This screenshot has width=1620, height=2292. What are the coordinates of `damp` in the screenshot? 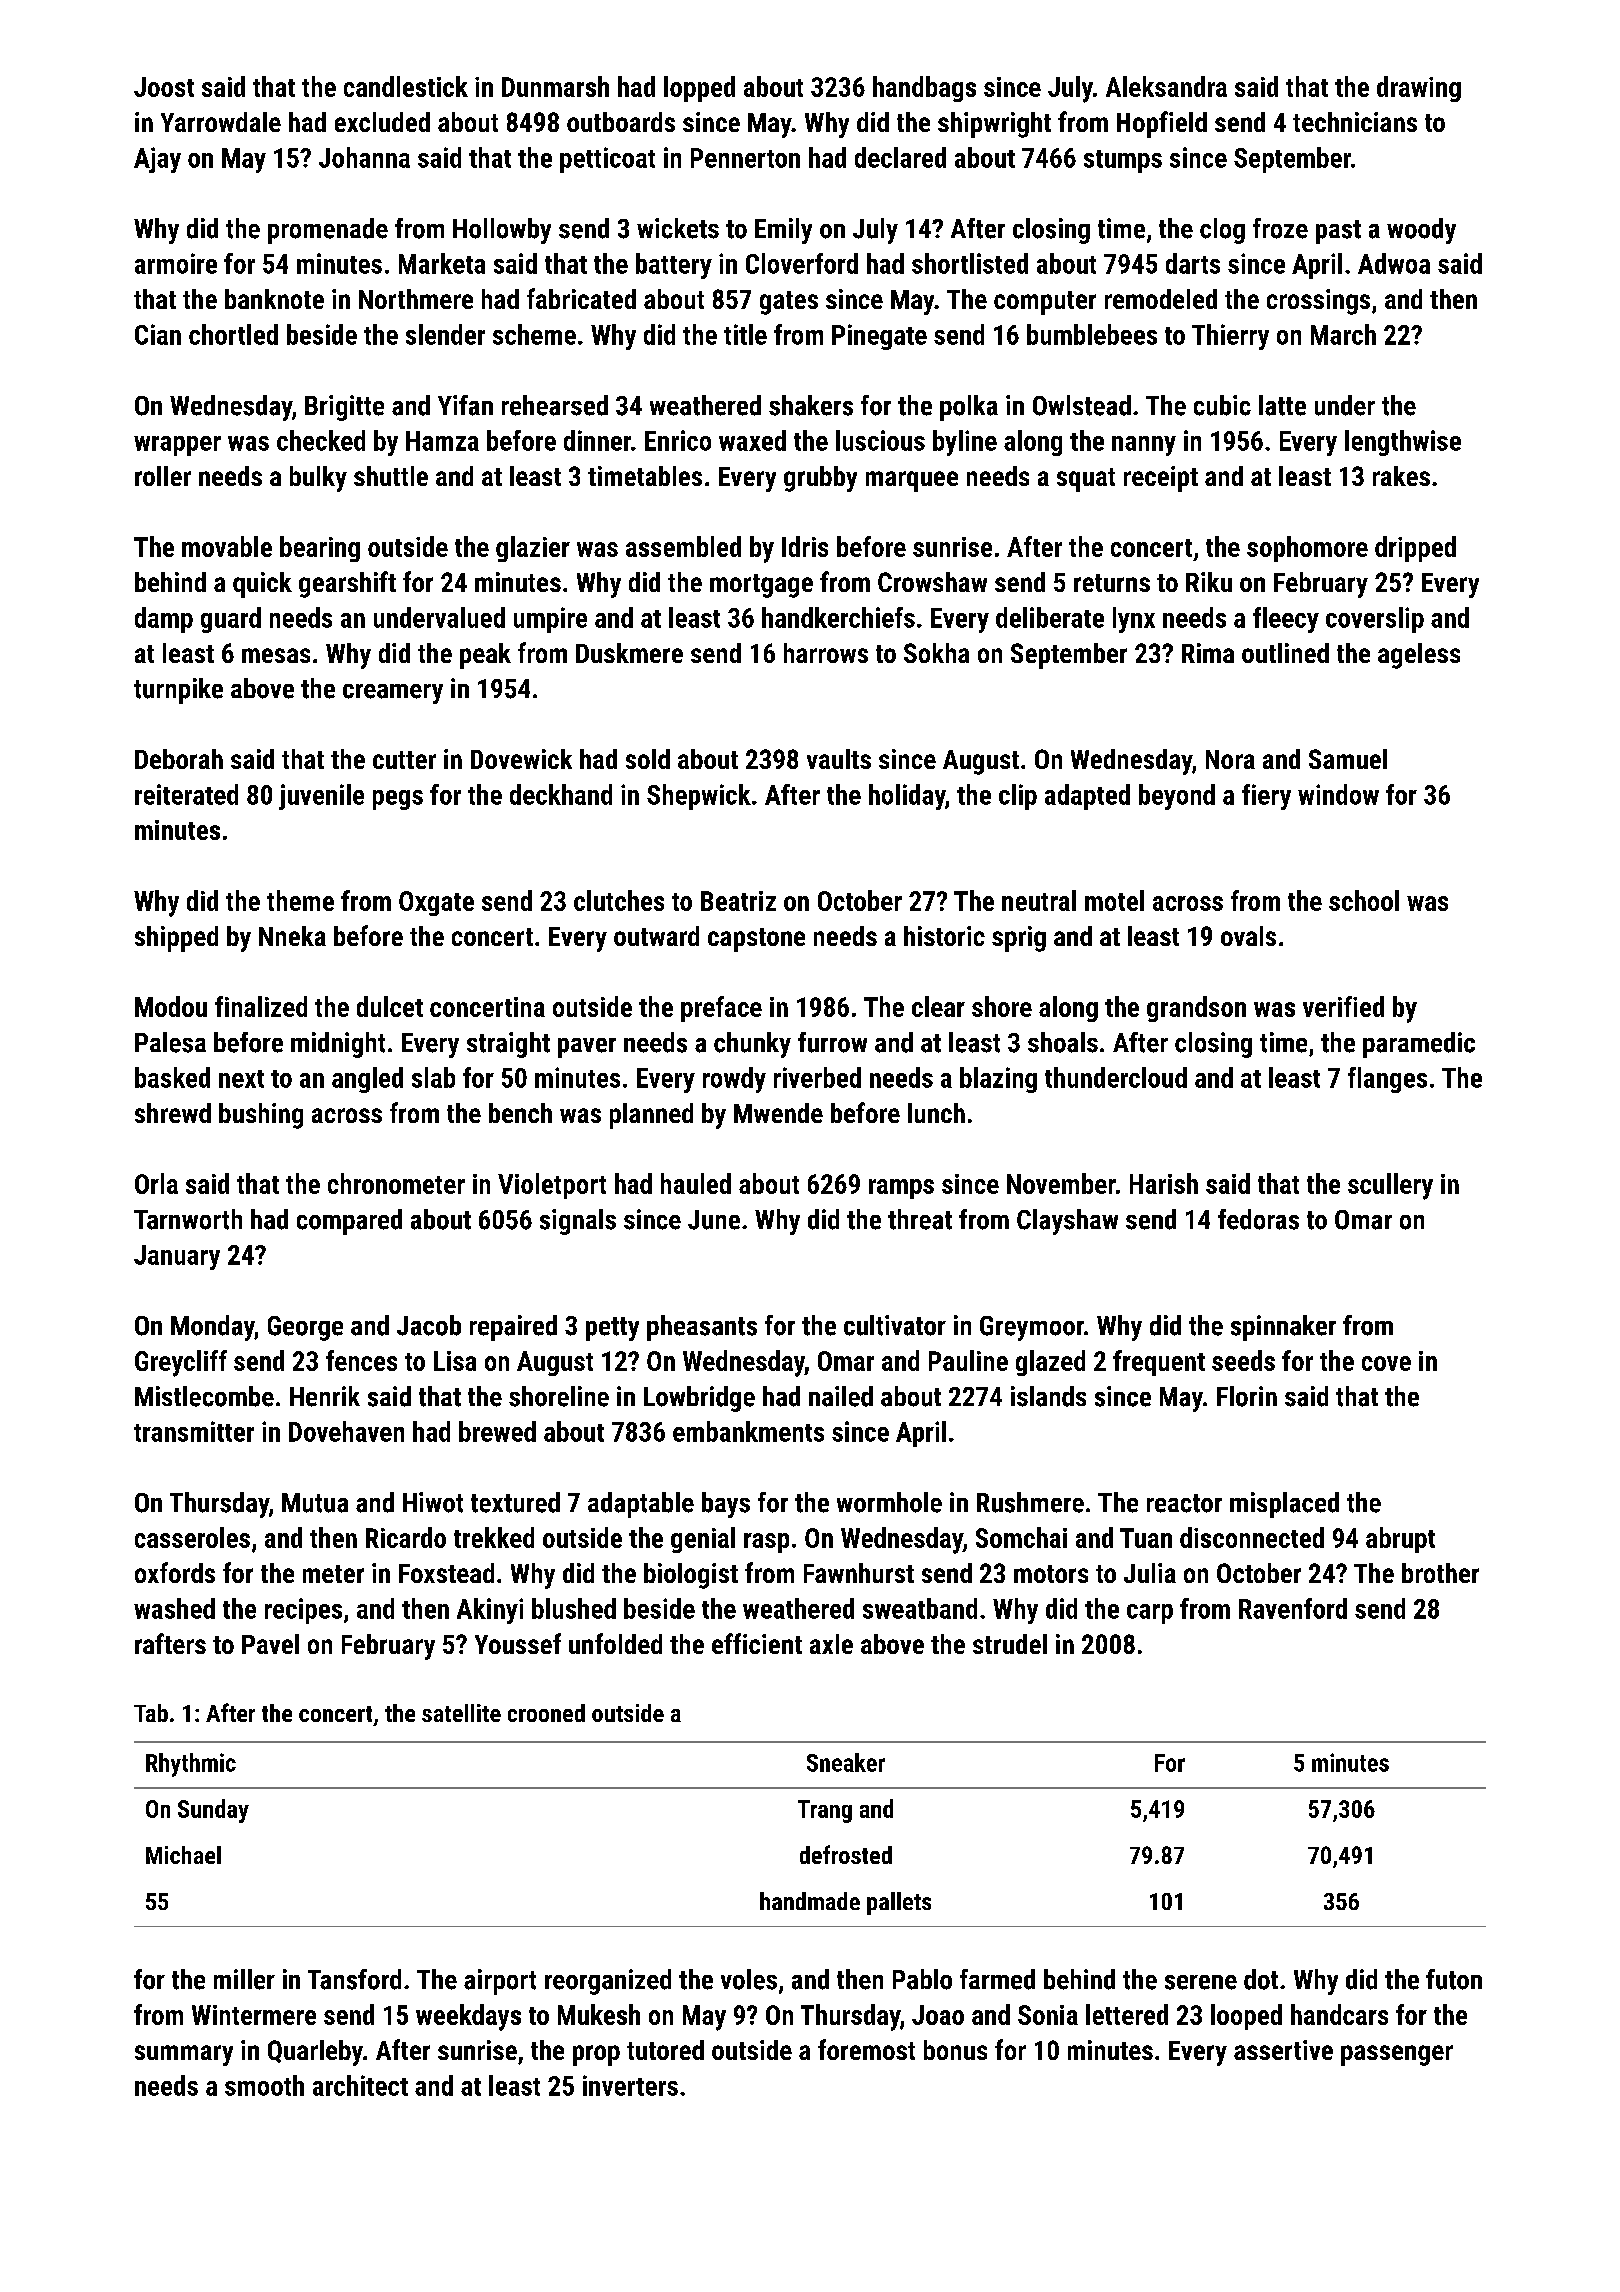 It's located at (164, 620).
